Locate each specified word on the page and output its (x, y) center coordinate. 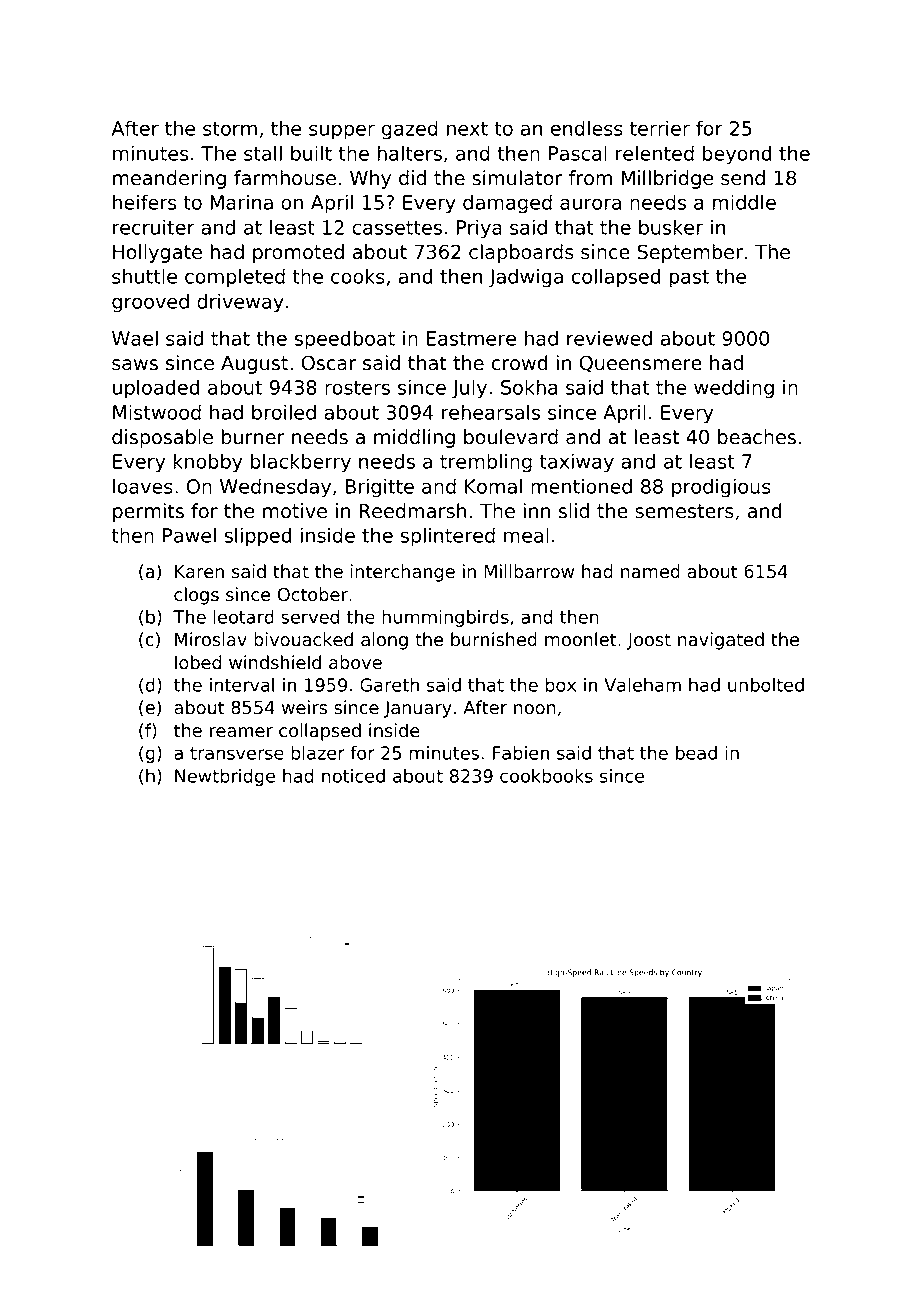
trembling (486, 463)
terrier (660, 128)
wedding (734, 389)
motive (295, 511)
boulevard (511, 437)
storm (230, 129)
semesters (684, 511)
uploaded (156, 389)
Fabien (521, 753)
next (467, 129)
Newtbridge (225, 777)
